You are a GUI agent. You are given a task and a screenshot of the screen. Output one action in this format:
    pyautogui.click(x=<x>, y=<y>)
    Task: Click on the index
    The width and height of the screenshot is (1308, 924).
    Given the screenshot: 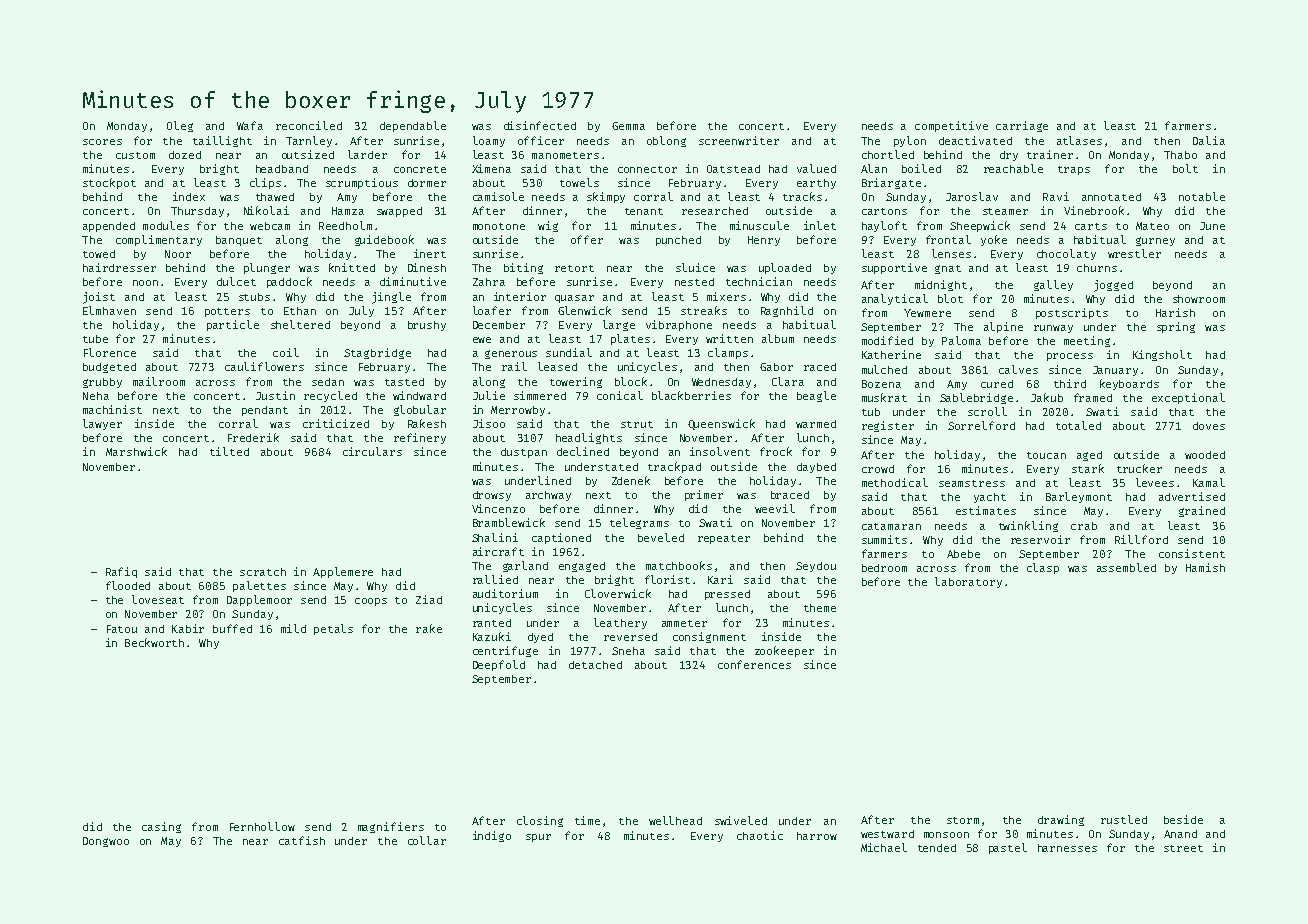 What is the action you would take?
    pyautogui.click(x=189, y=196)
